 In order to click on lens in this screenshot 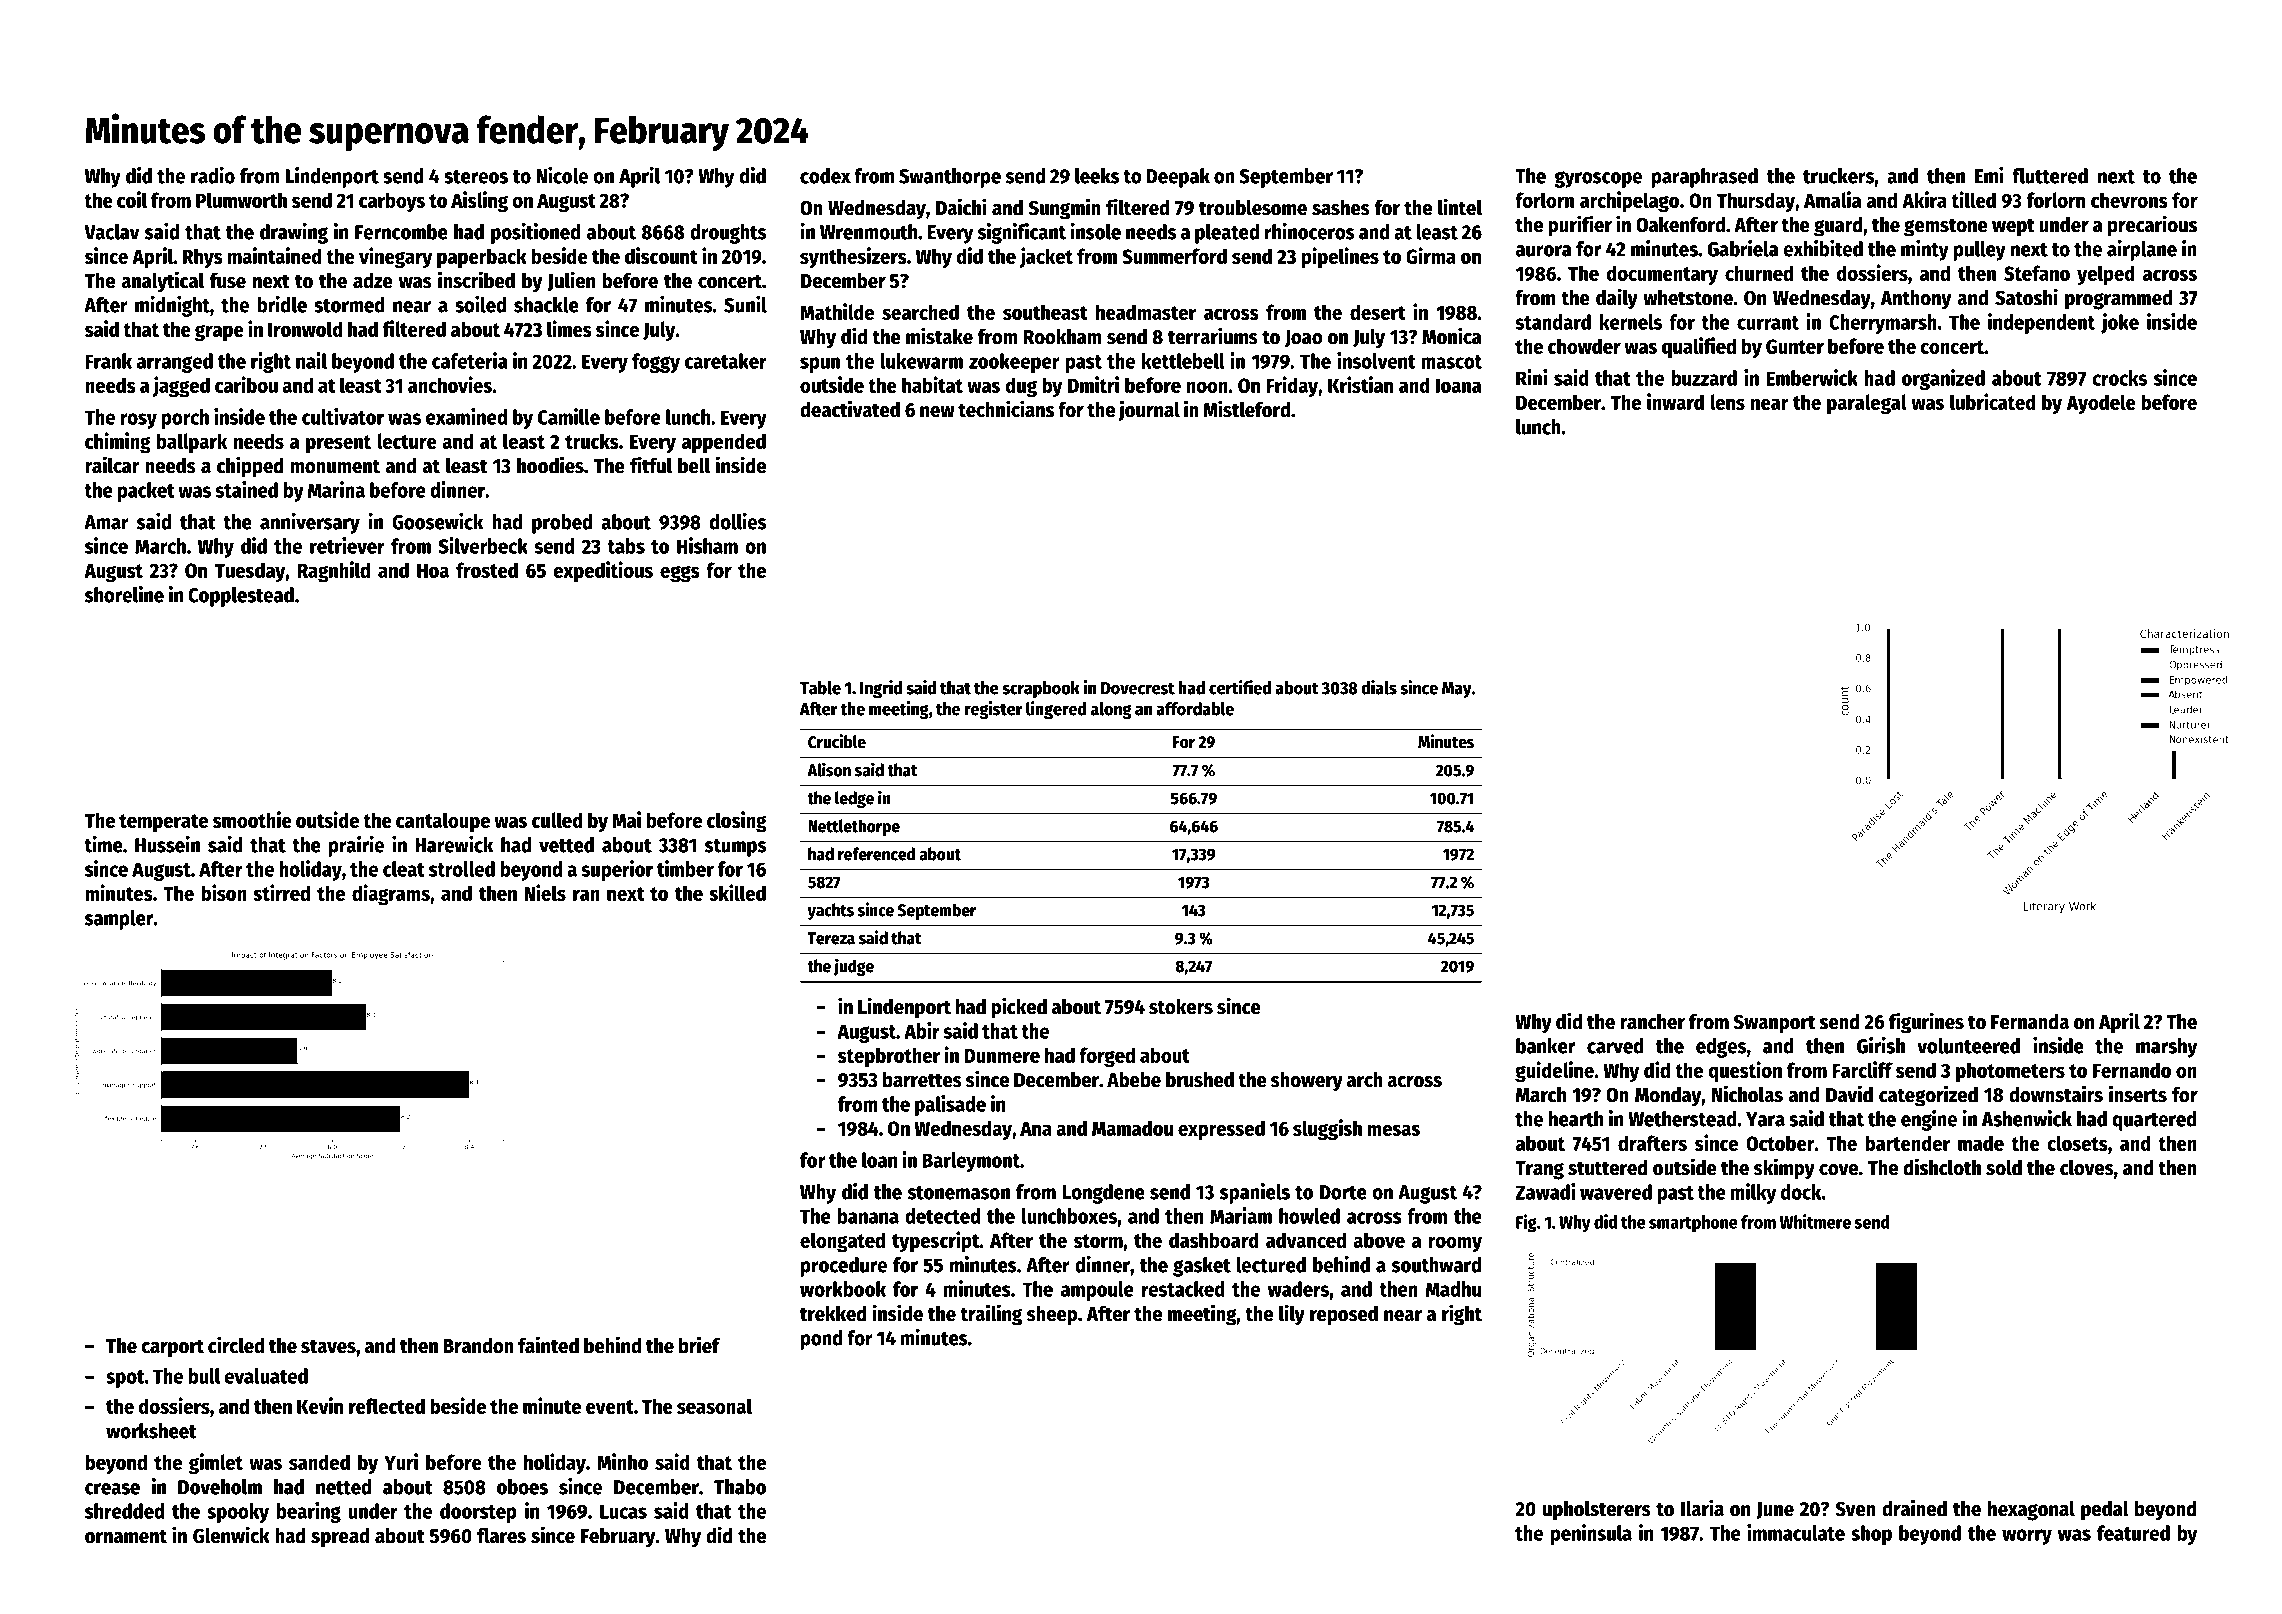, I will do `click(1727, 402)`.
